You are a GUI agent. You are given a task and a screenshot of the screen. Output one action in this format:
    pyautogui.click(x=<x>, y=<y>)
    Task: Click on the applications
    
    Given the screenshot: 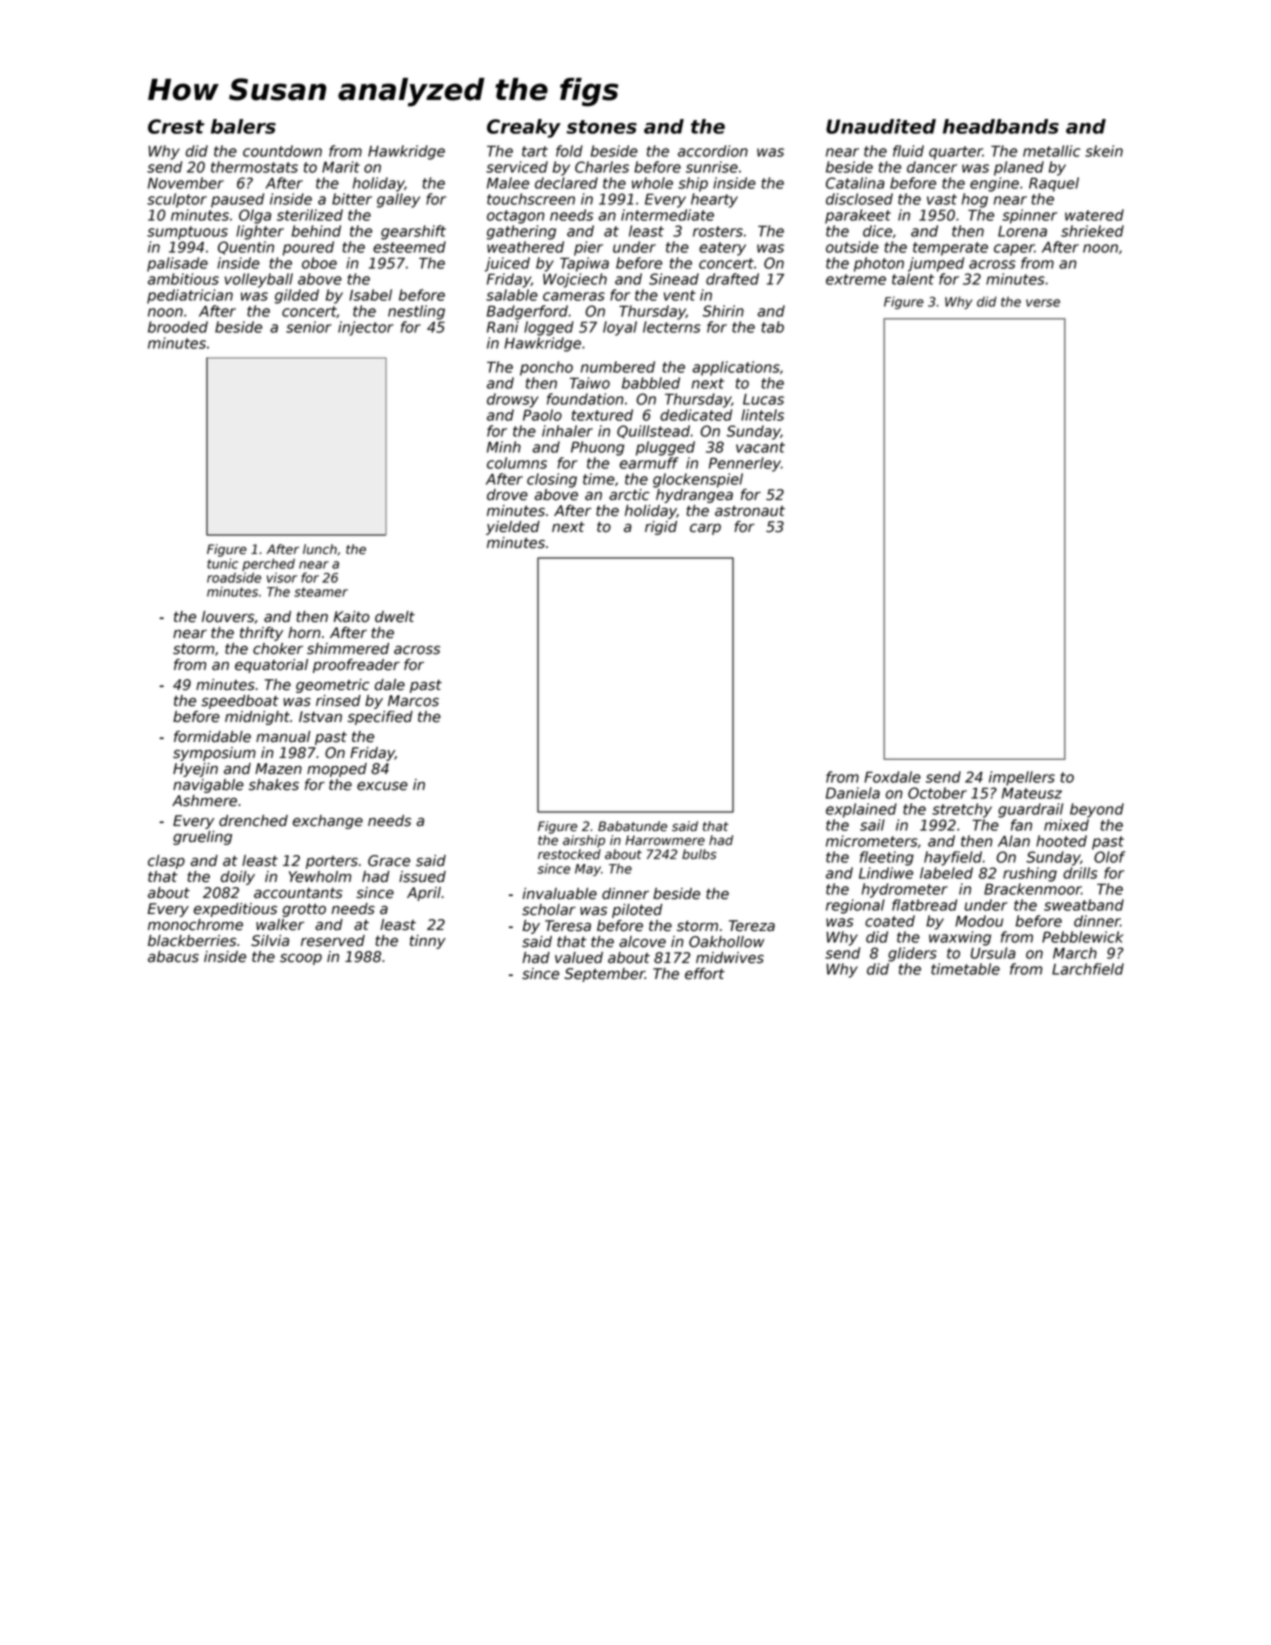 What is the action you would take?
    pyautogui.click(x=736, y=368)
